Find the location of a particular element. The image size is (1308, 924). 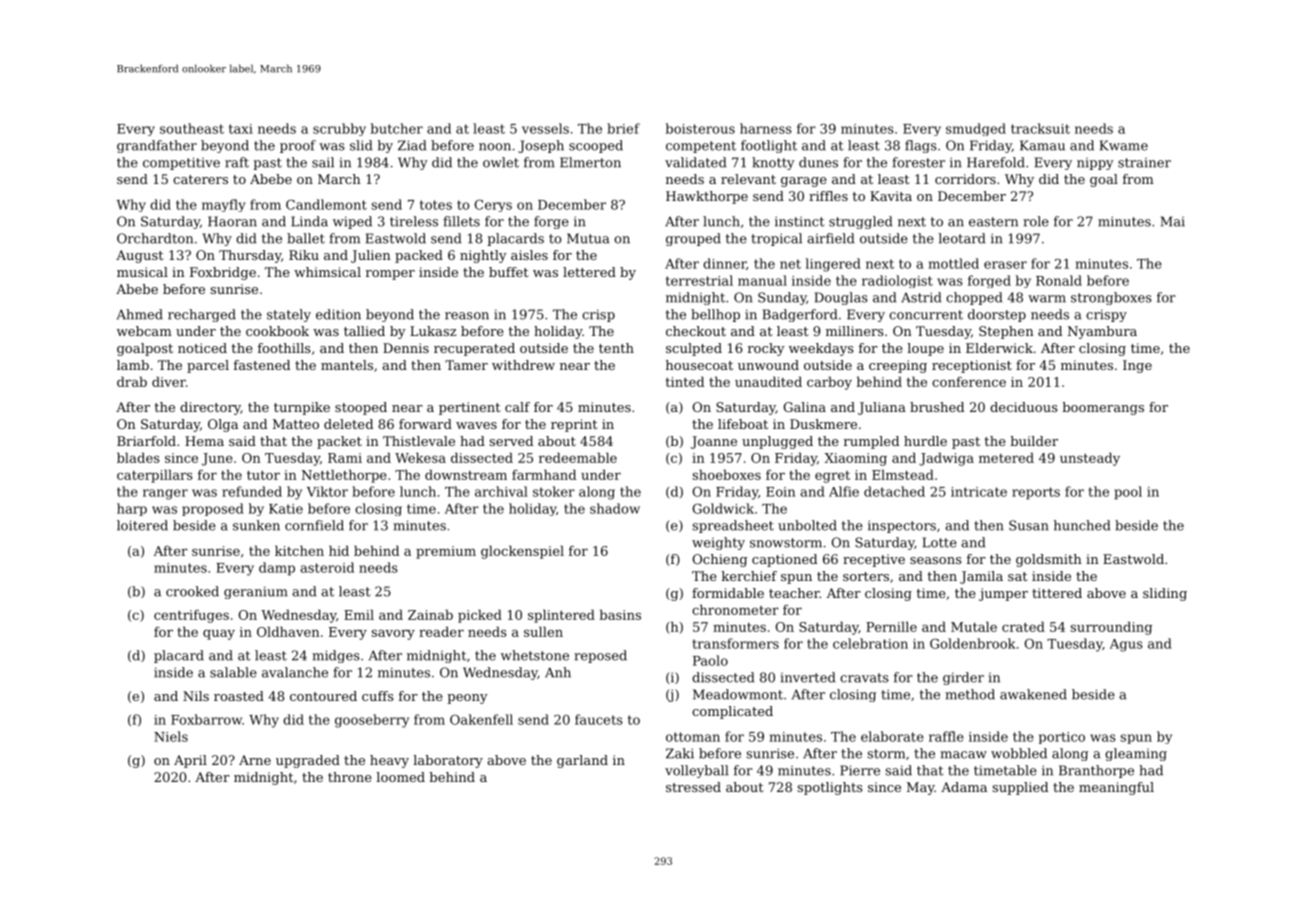

brief is located at coordinates (623, 128).
